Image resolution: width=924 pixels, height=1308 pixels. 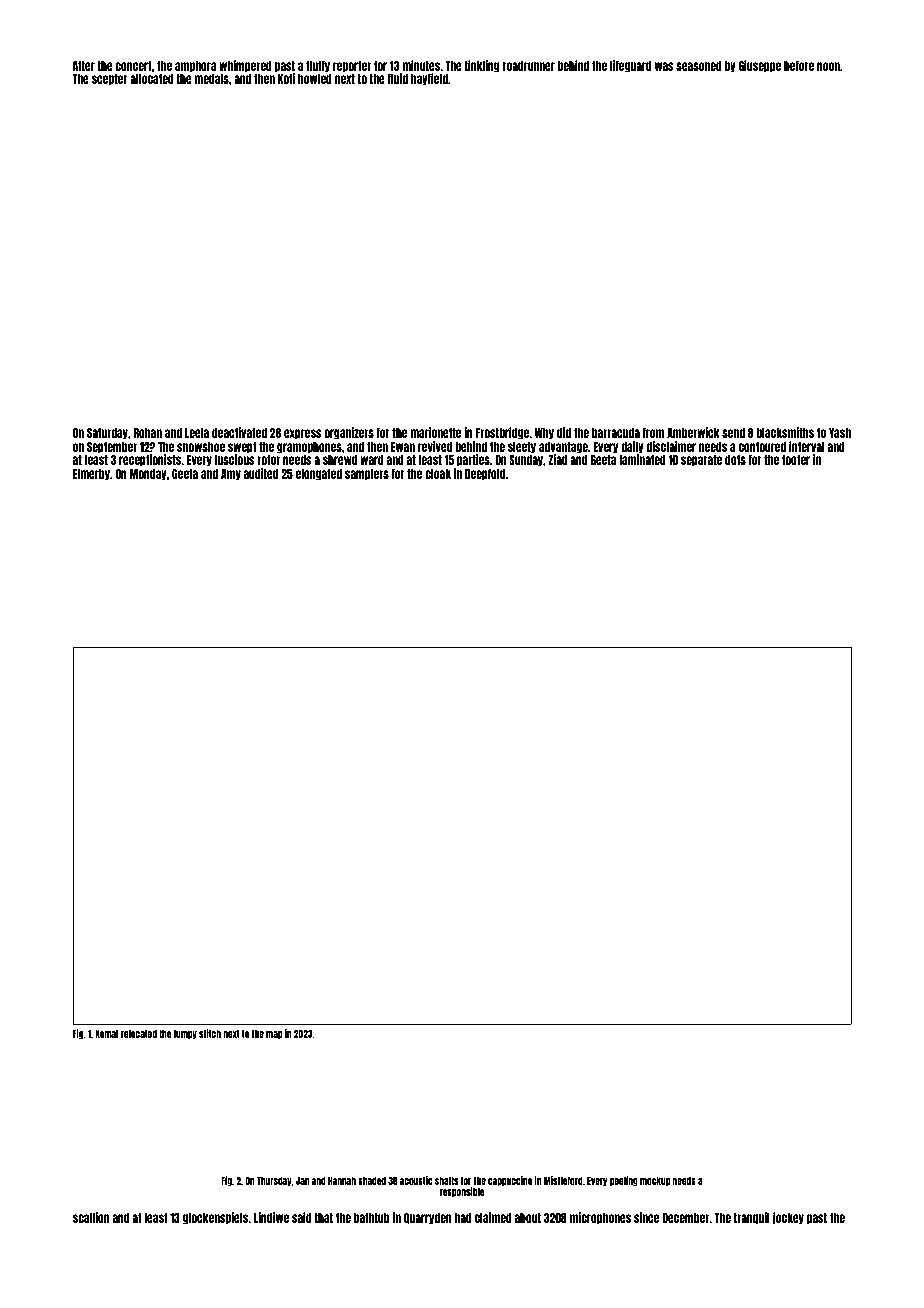 What do you see at coordinates (799, 66) in the screenshot?
I see `before` at bounding box center [799, 66].
